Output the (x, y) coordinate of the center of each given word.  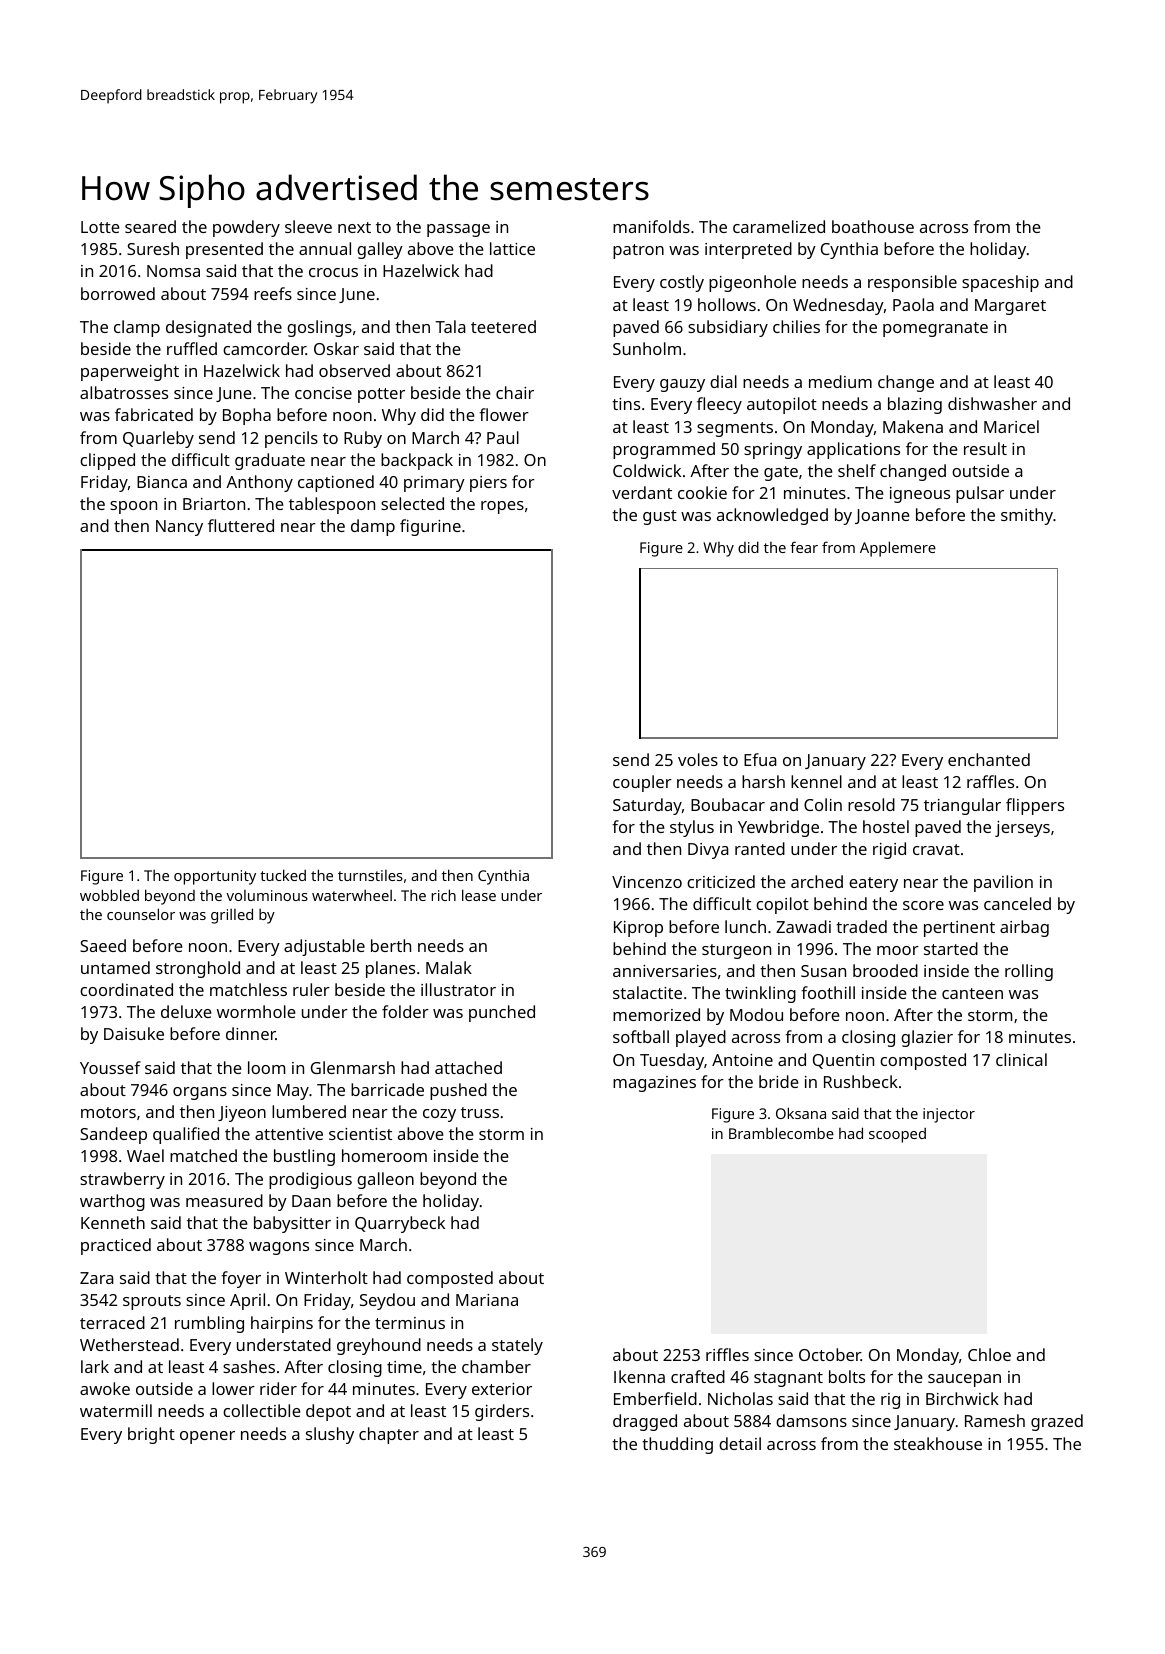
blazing (915, 405)
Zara (97, 1278)
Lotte (100, 227)
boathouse (873, 226)
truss (480, 1112)
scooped (897, 1135)
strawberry (122, 1180)
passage (458, 230)
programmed (664, 450)
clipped (107, 461)
